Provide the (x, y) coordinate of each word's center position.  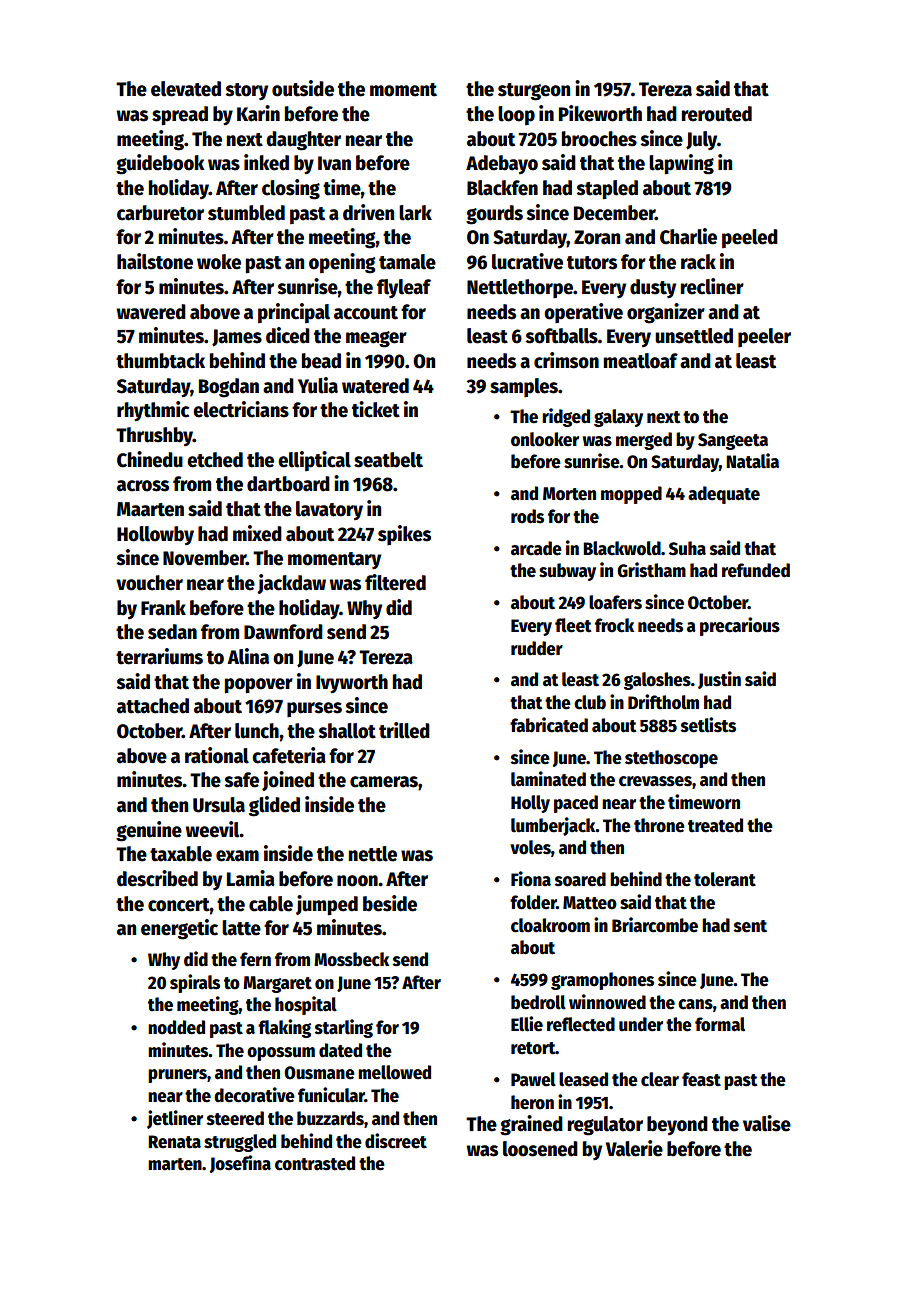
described (157, 878)
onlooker (545, 439)
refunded (756, 570)
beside (390, 903)
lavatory (329, 510)
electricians (241, 409)
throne (659, 825)
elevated (186, 89)
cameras (384, 782)
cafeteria (289, 755)
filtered (395, 582)
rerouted (717, 114)
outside (303, 88)
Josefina (240, 1164)
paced (576, 804)
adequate (724, 495)
